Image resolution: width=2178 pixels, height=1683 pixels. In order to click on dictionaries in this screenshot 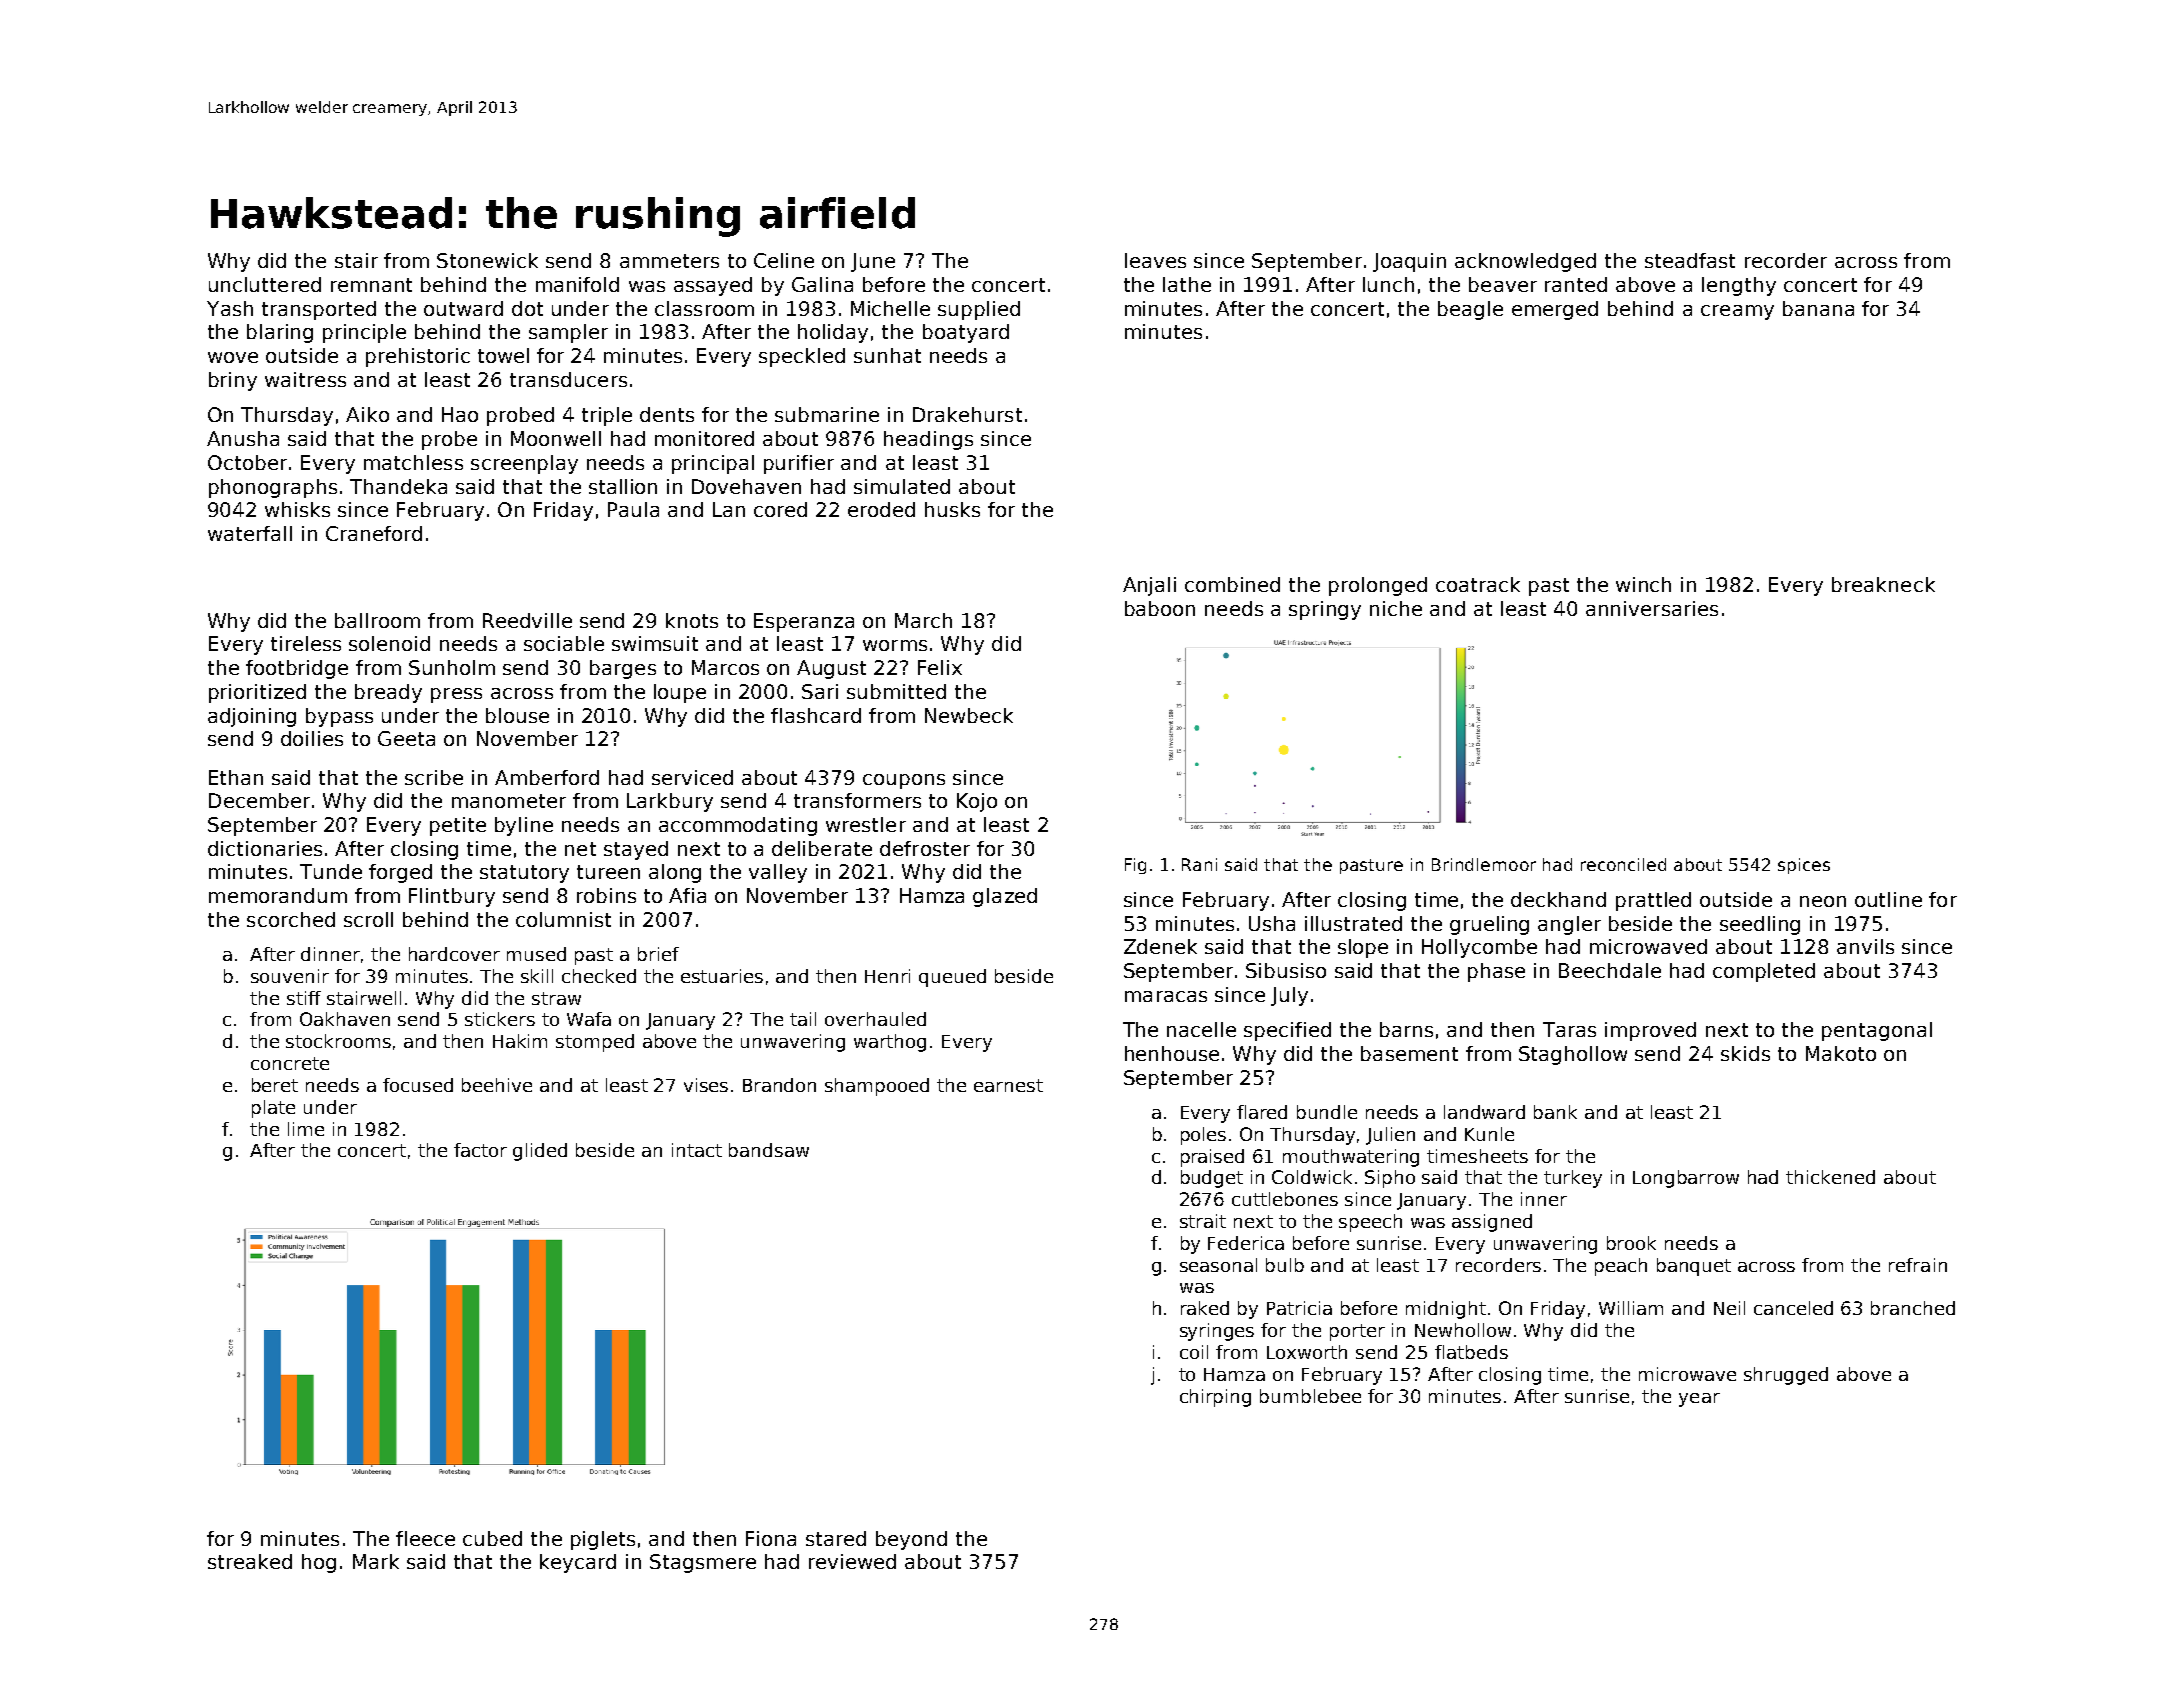, I will do `click(265, 848)`.
